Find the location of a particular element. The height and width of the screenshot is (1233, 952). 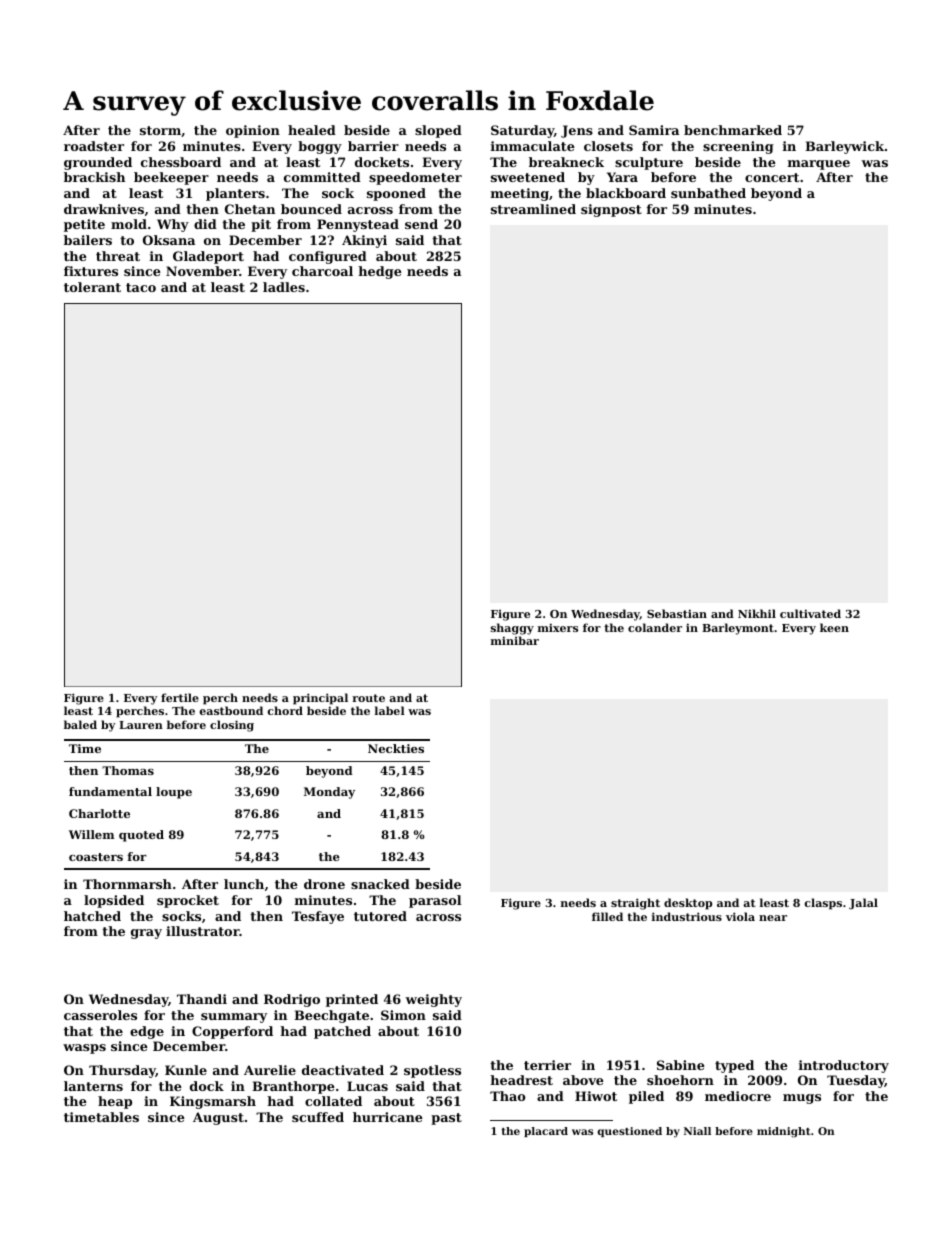

cultivated is located at coordinates (810, 613).
